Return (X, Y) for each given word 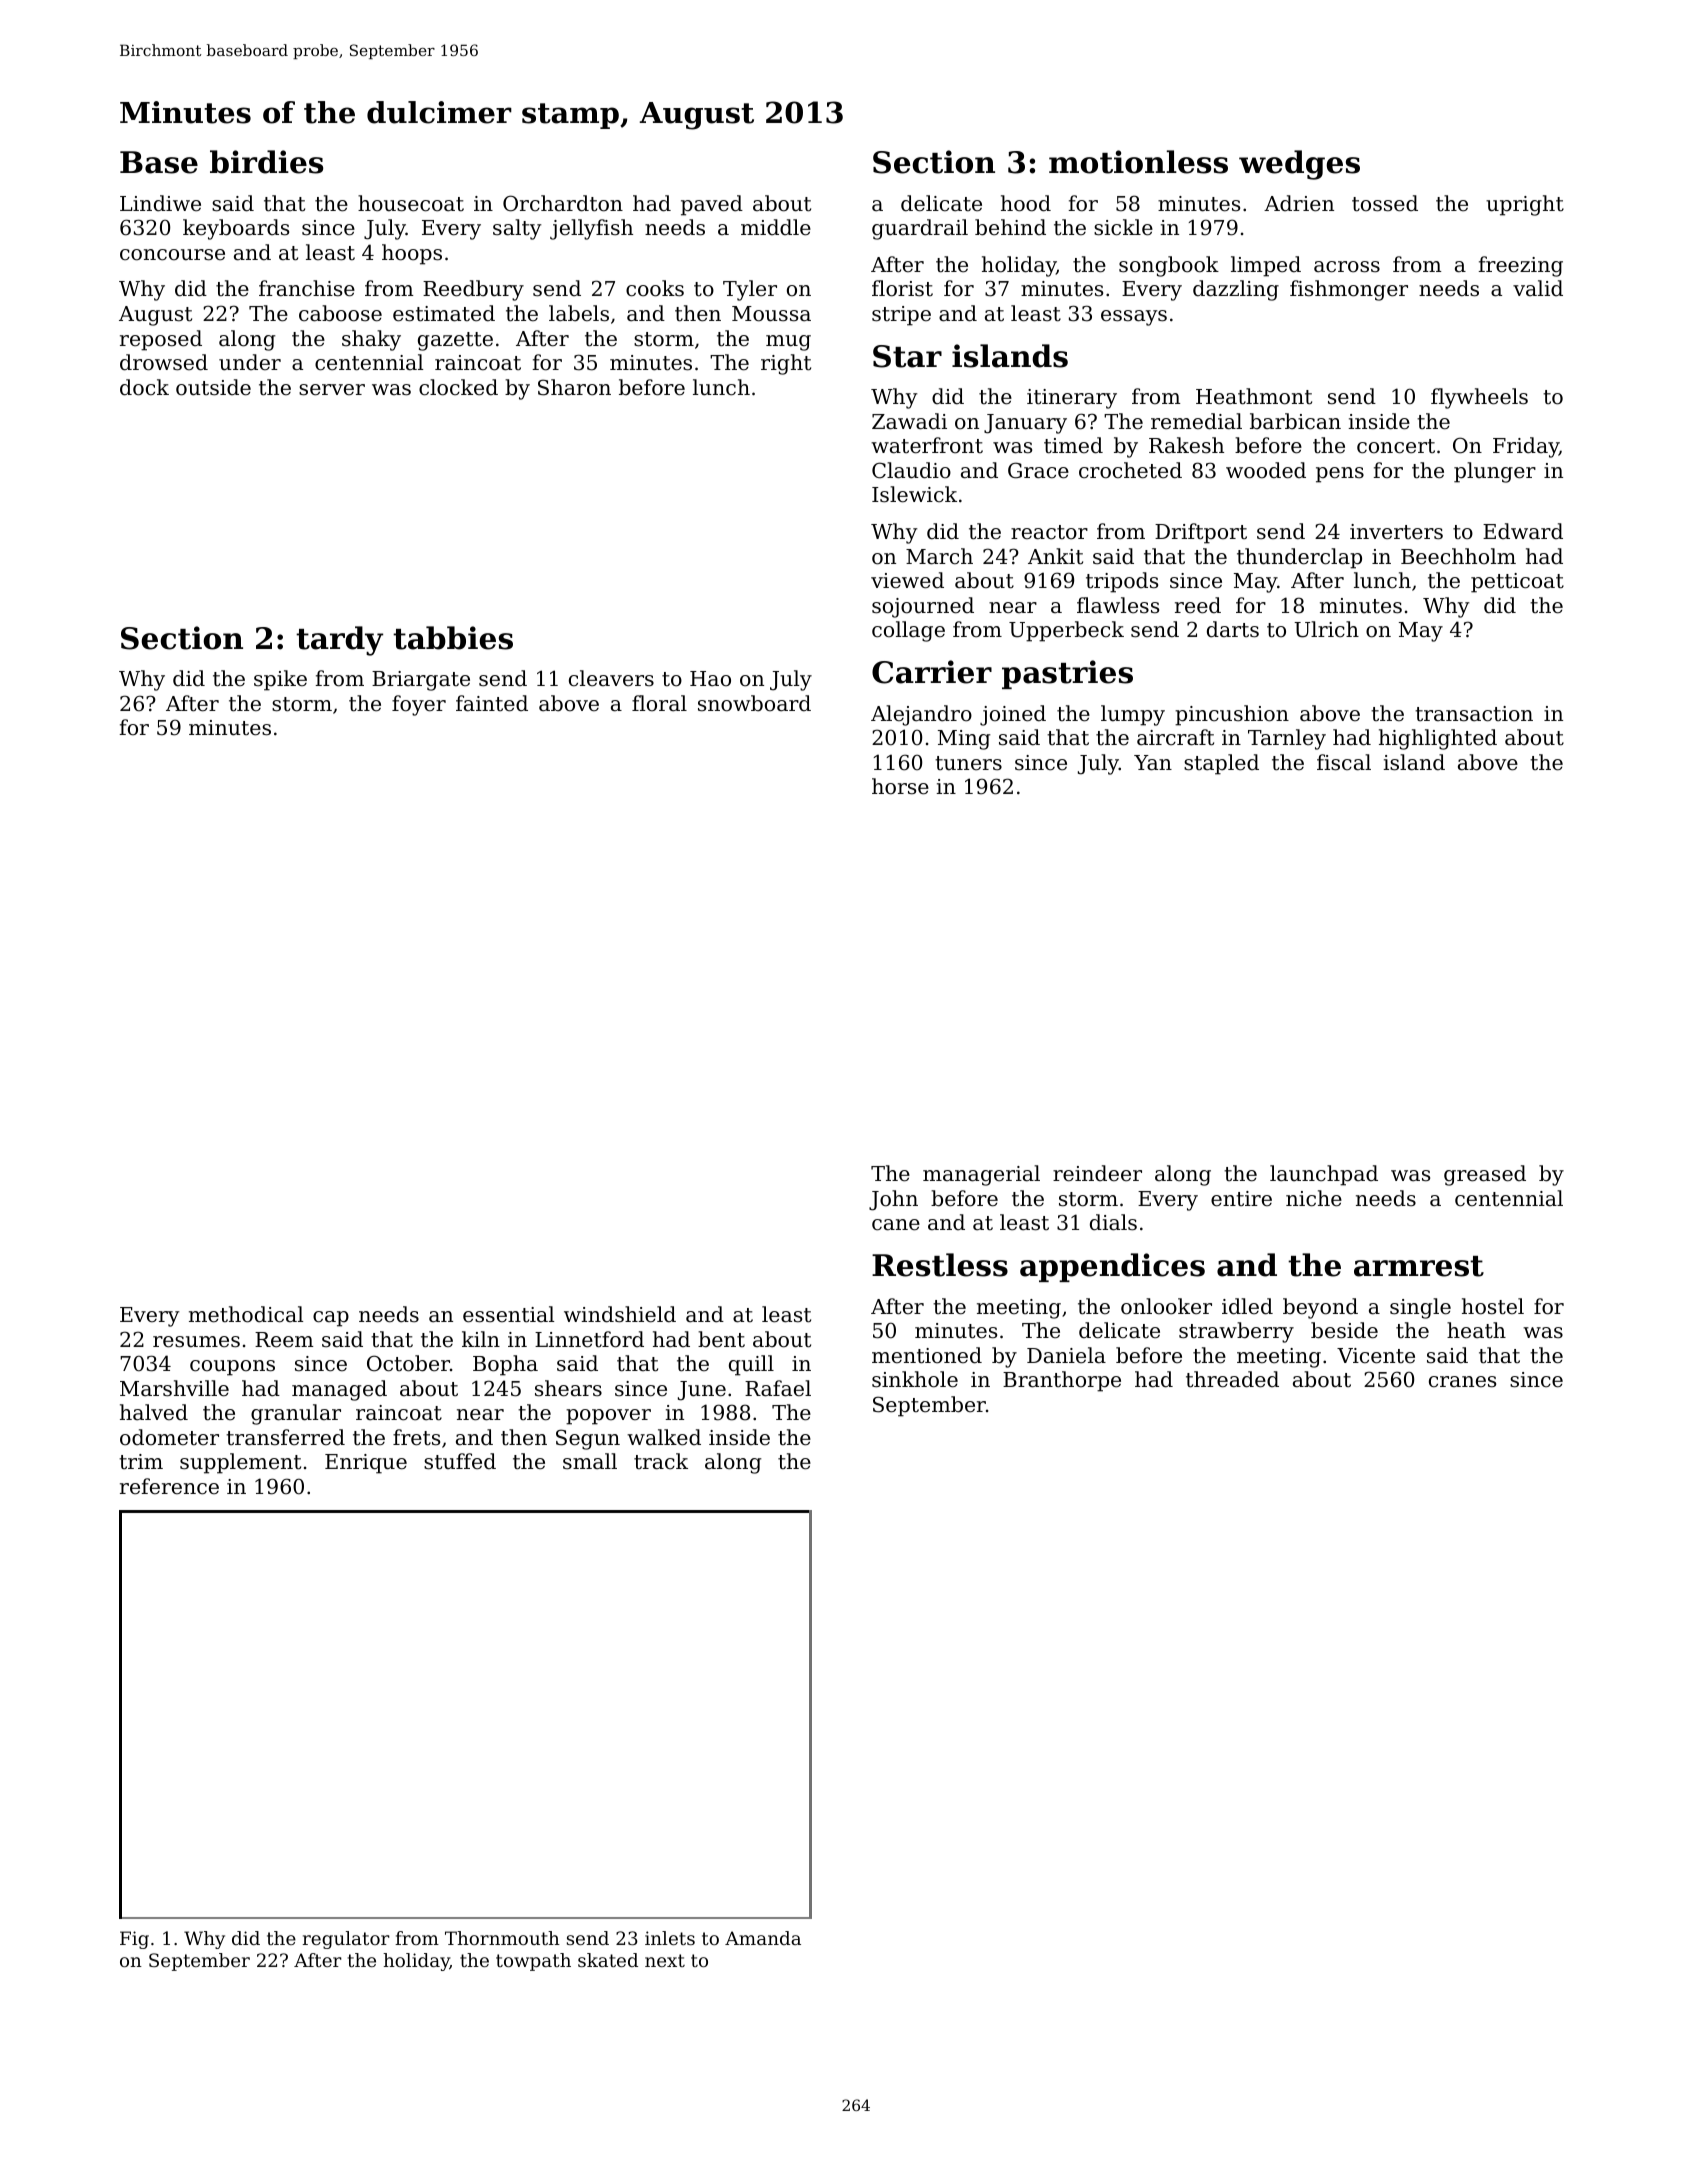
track (661, 1461)
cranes (1462, 1382)
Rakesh (1186, 445)
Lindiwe (160, 203)
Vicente (1376, 1356)
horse (900, 786)
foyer (419, 705)
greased (1485, 1175)
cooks (655, 288)
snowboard (754, 703)
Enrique (366, 1464)
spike (280, 680)
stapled (1221, 764)
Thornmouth (502, 1938)
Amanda (763, 1938)
